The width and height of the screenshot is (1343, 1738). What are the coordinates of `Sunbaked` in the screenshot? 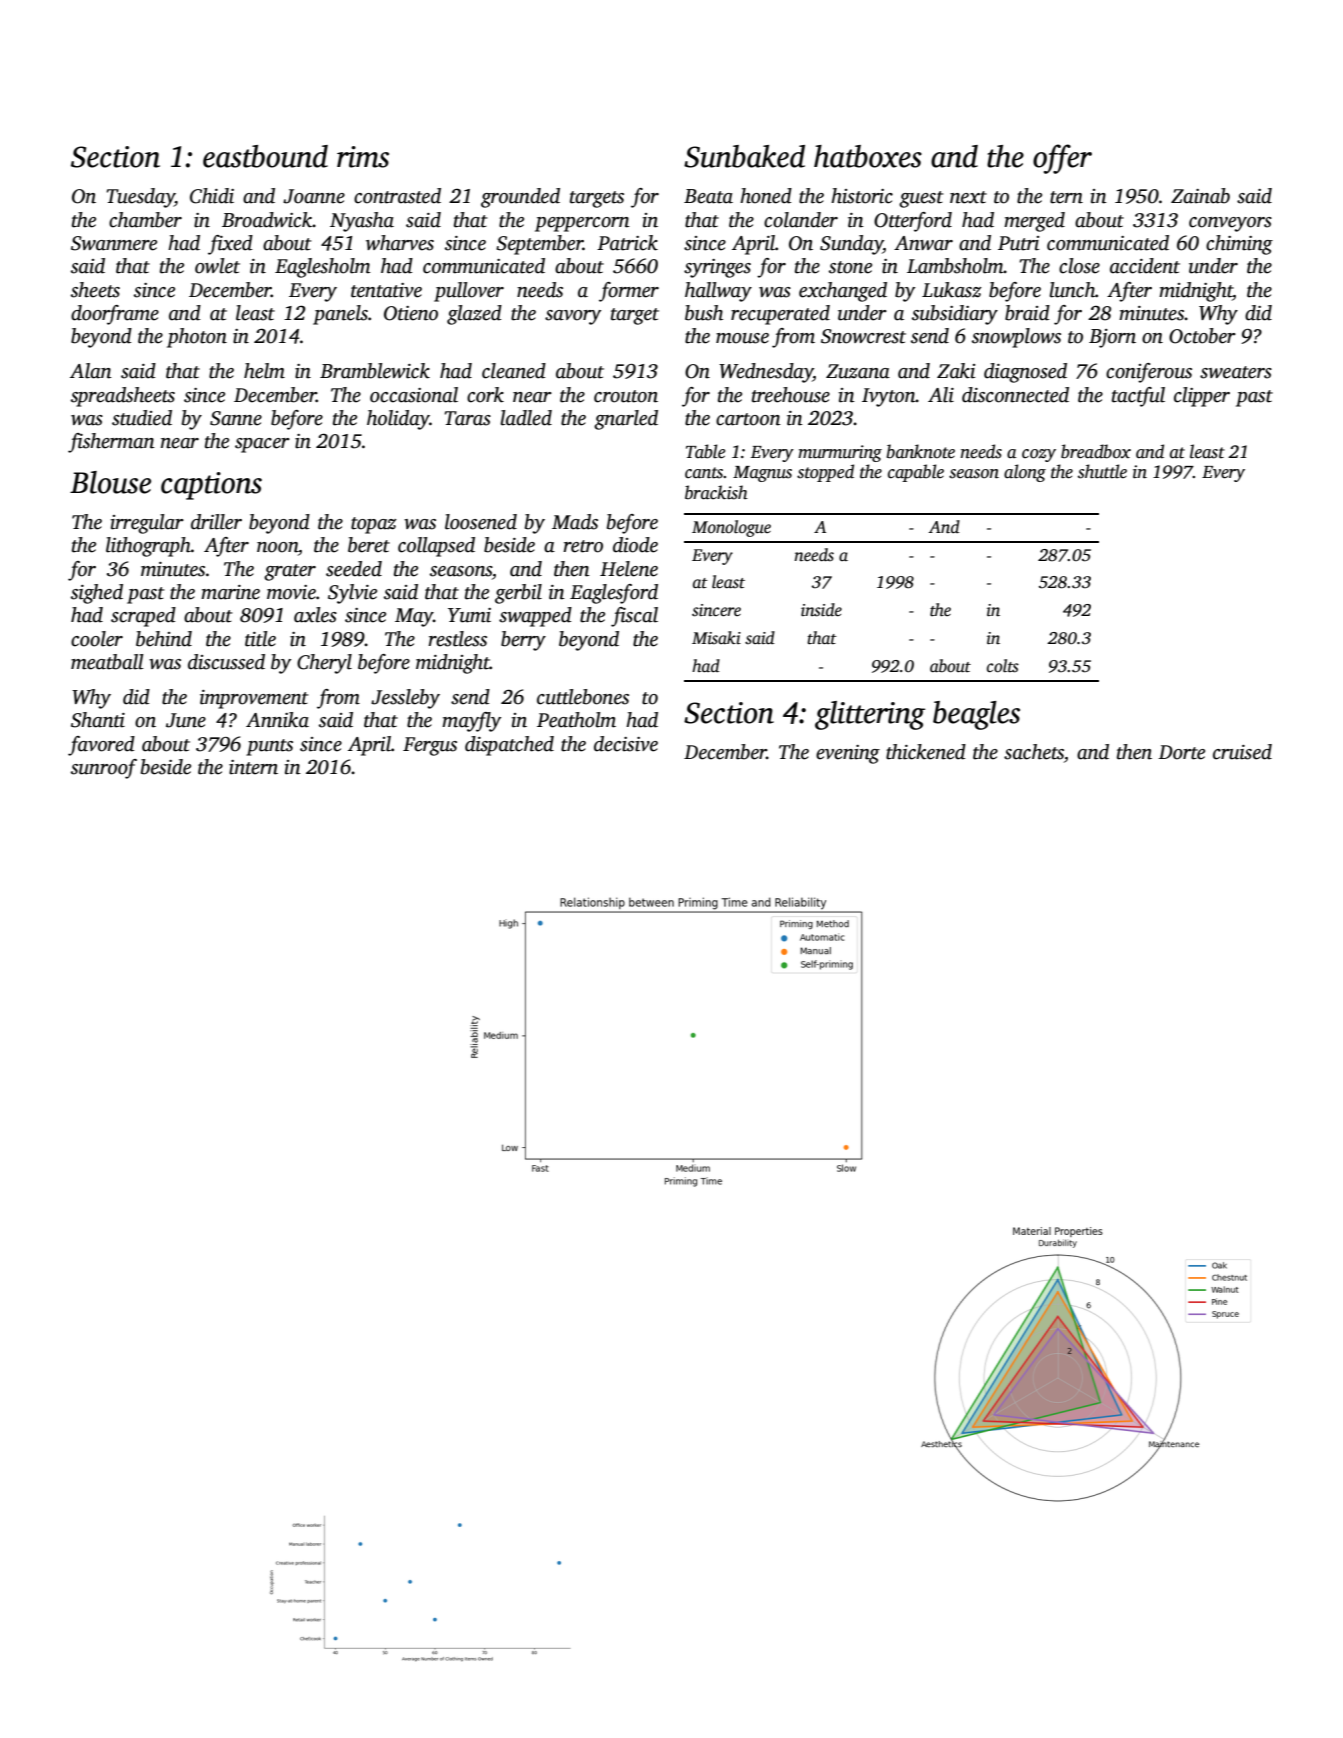 It's located at (744, 156).
